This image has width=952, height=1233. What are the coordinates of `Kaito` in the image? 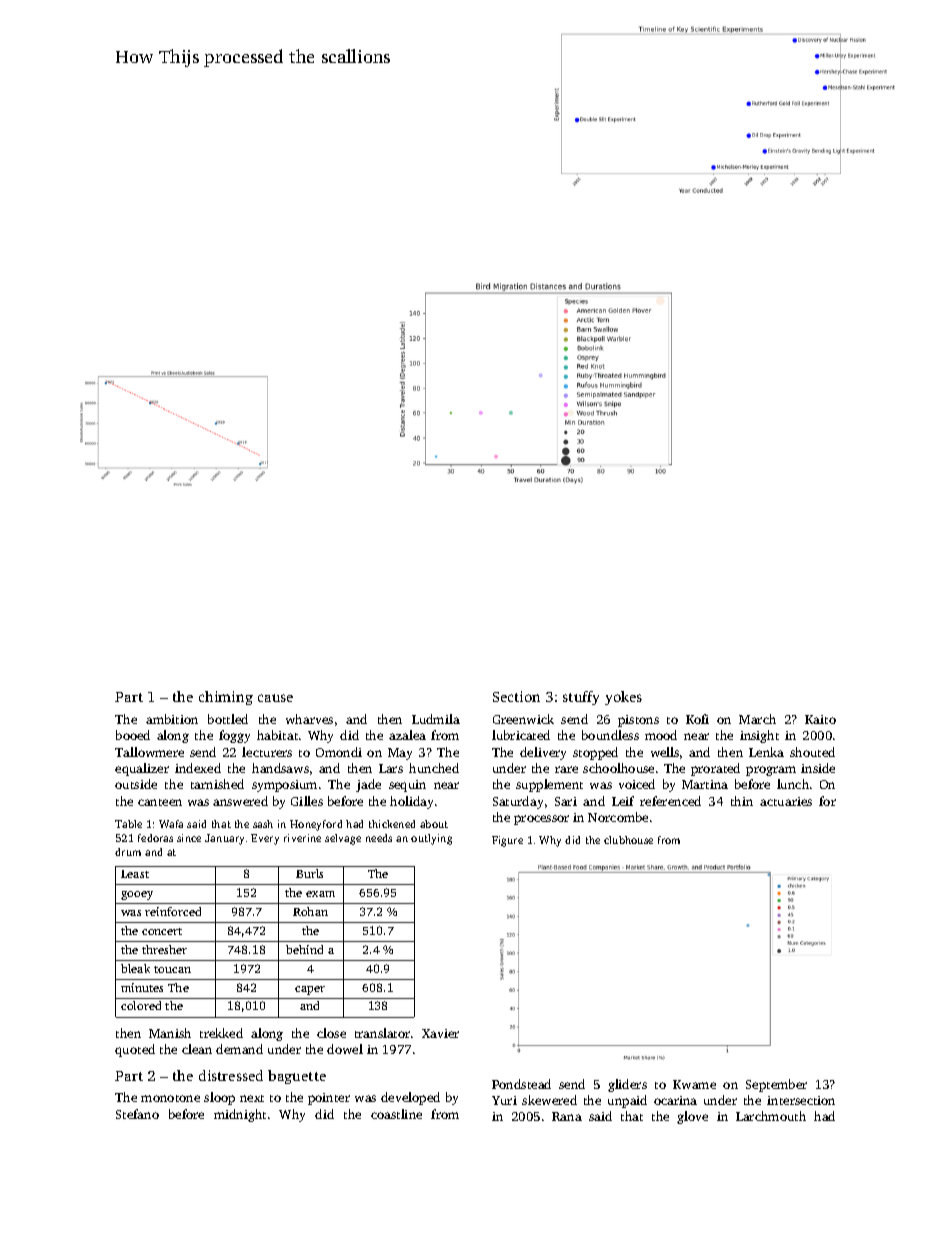 It's located at (820, 719).
